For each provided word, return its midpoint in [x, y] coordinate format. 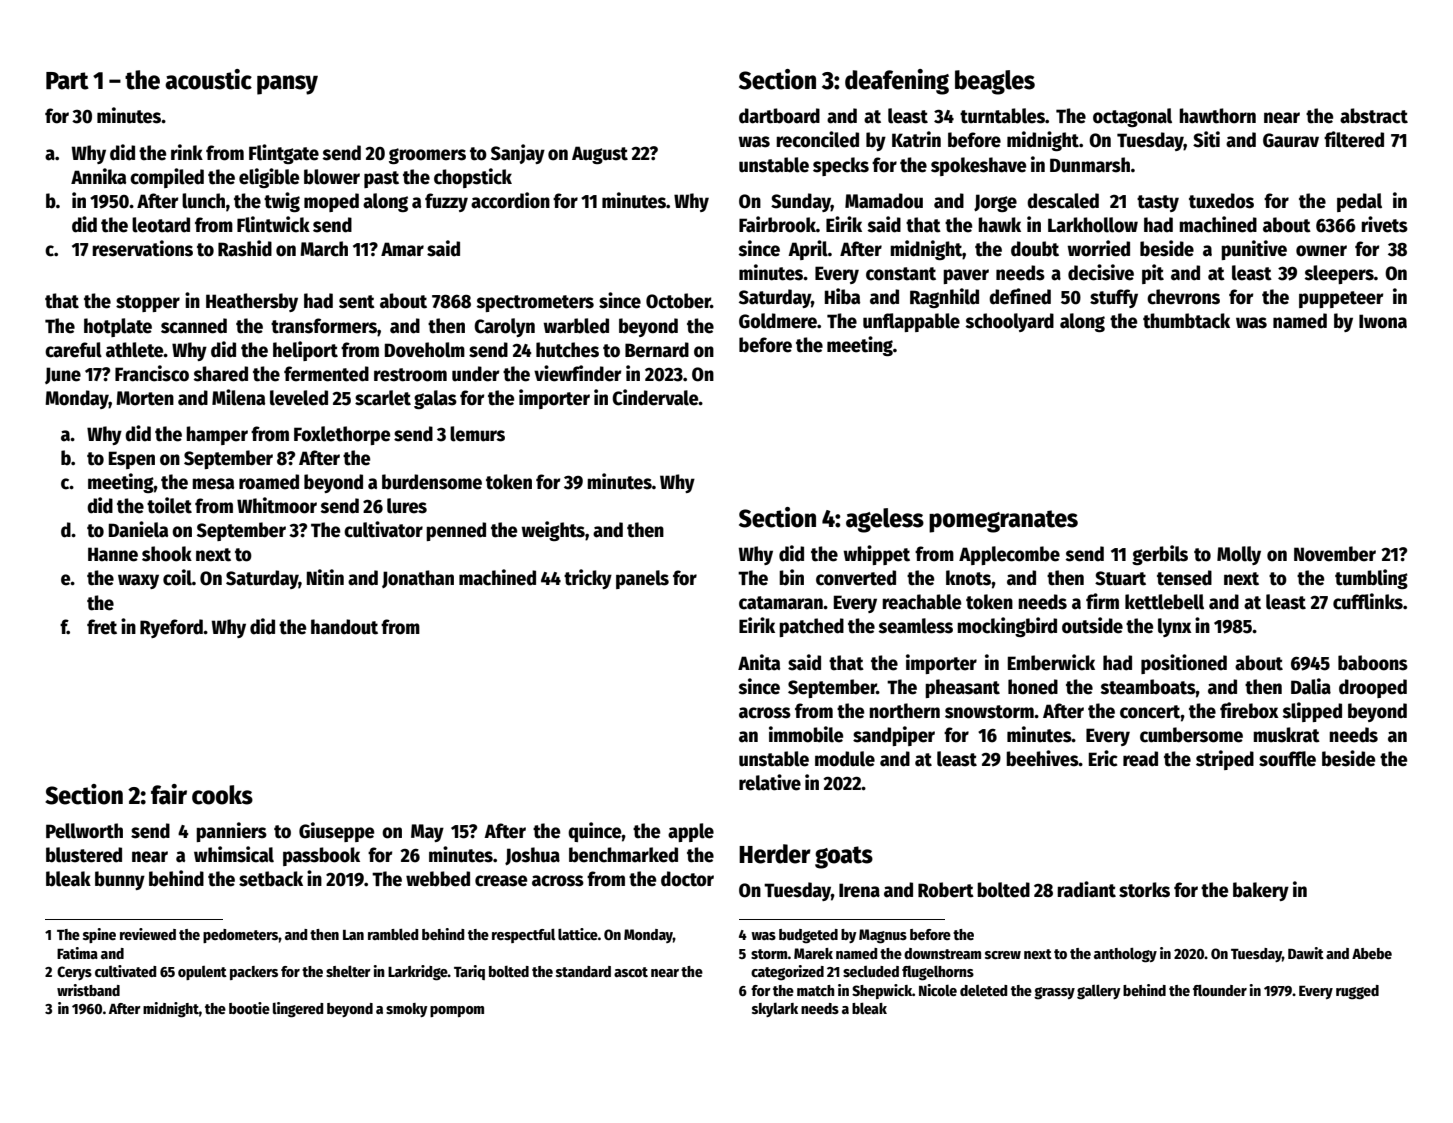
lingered [298, 1010]
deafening [897, 82]
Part [67, 81]
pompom [457, 1011]
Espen [132, 460]
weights [553, 531]
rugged [1357, 992]
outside [1092, 625]
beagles [995, 82]
